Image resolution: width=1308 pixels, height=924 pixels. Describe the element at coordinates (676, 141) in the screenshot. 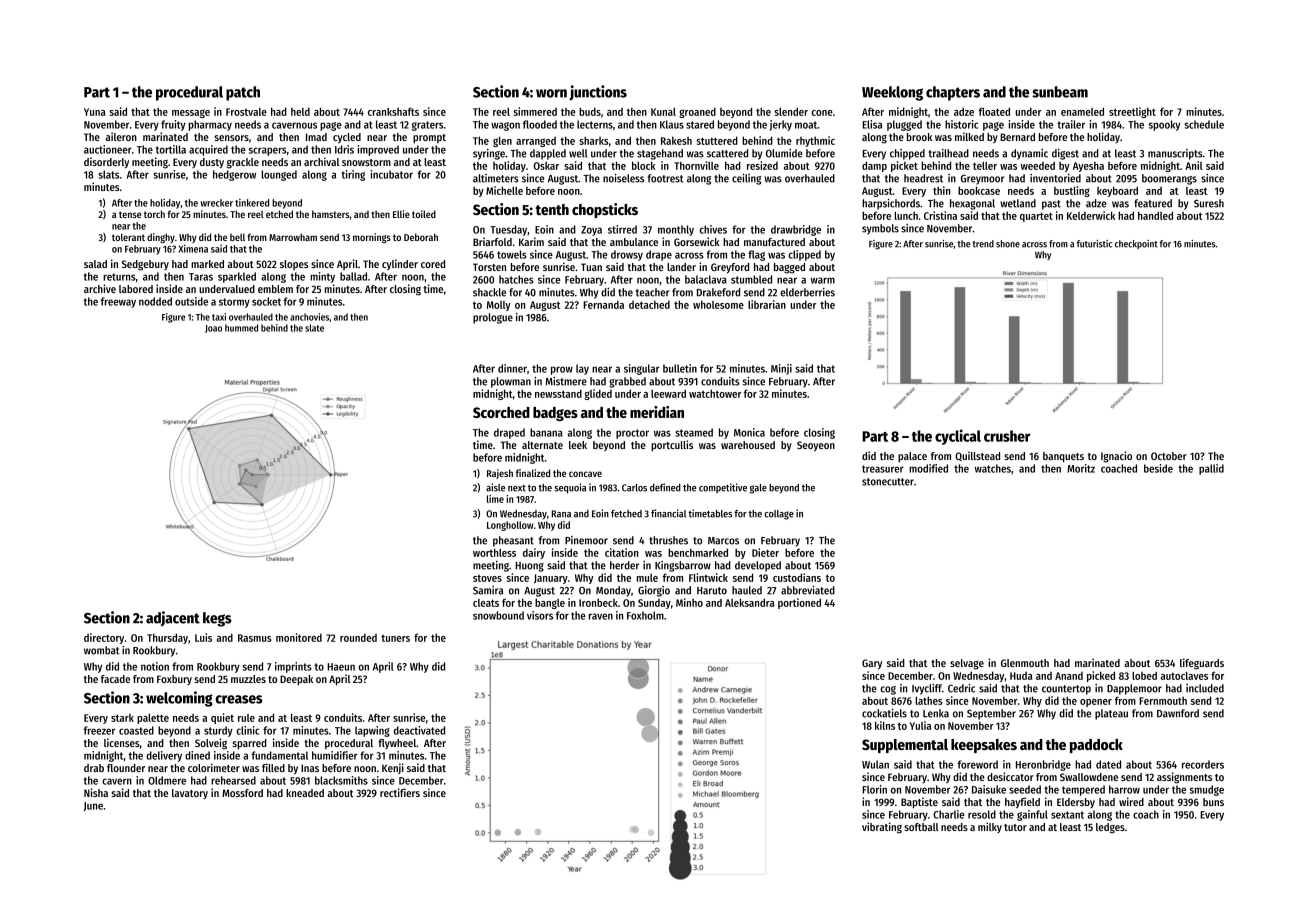

I see `Rakesh` at that location.
